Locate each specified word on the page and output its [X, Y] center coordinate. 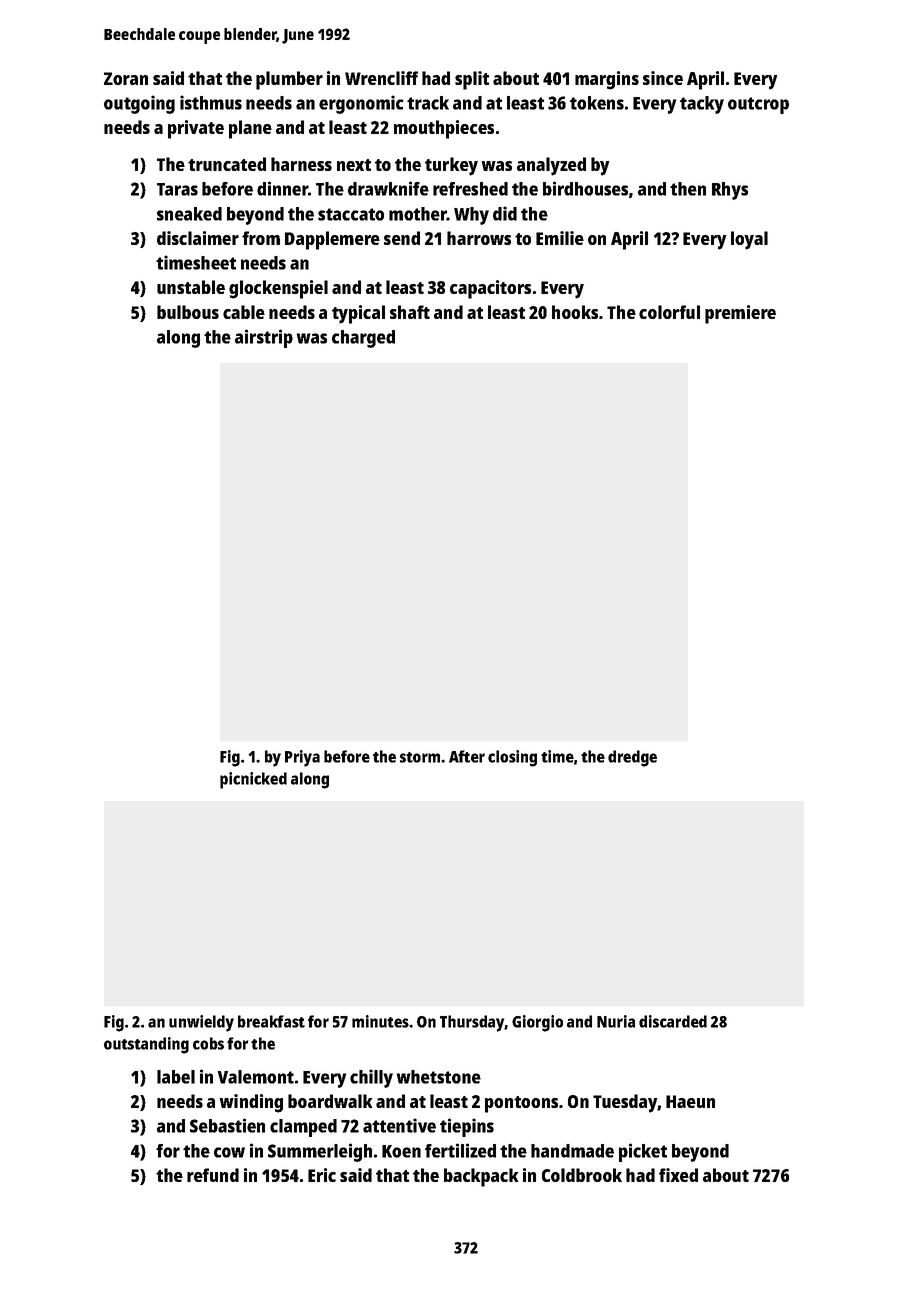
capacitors [490, 289]
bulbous [188, 312]
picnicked [253, 780]
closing [512, 758]
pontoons [521, 1104]
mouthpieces [444, 129]
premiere [740, 314]
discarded [673, 1021]
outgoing [139, 104]
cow [229, 1152]
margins [607, 80]
